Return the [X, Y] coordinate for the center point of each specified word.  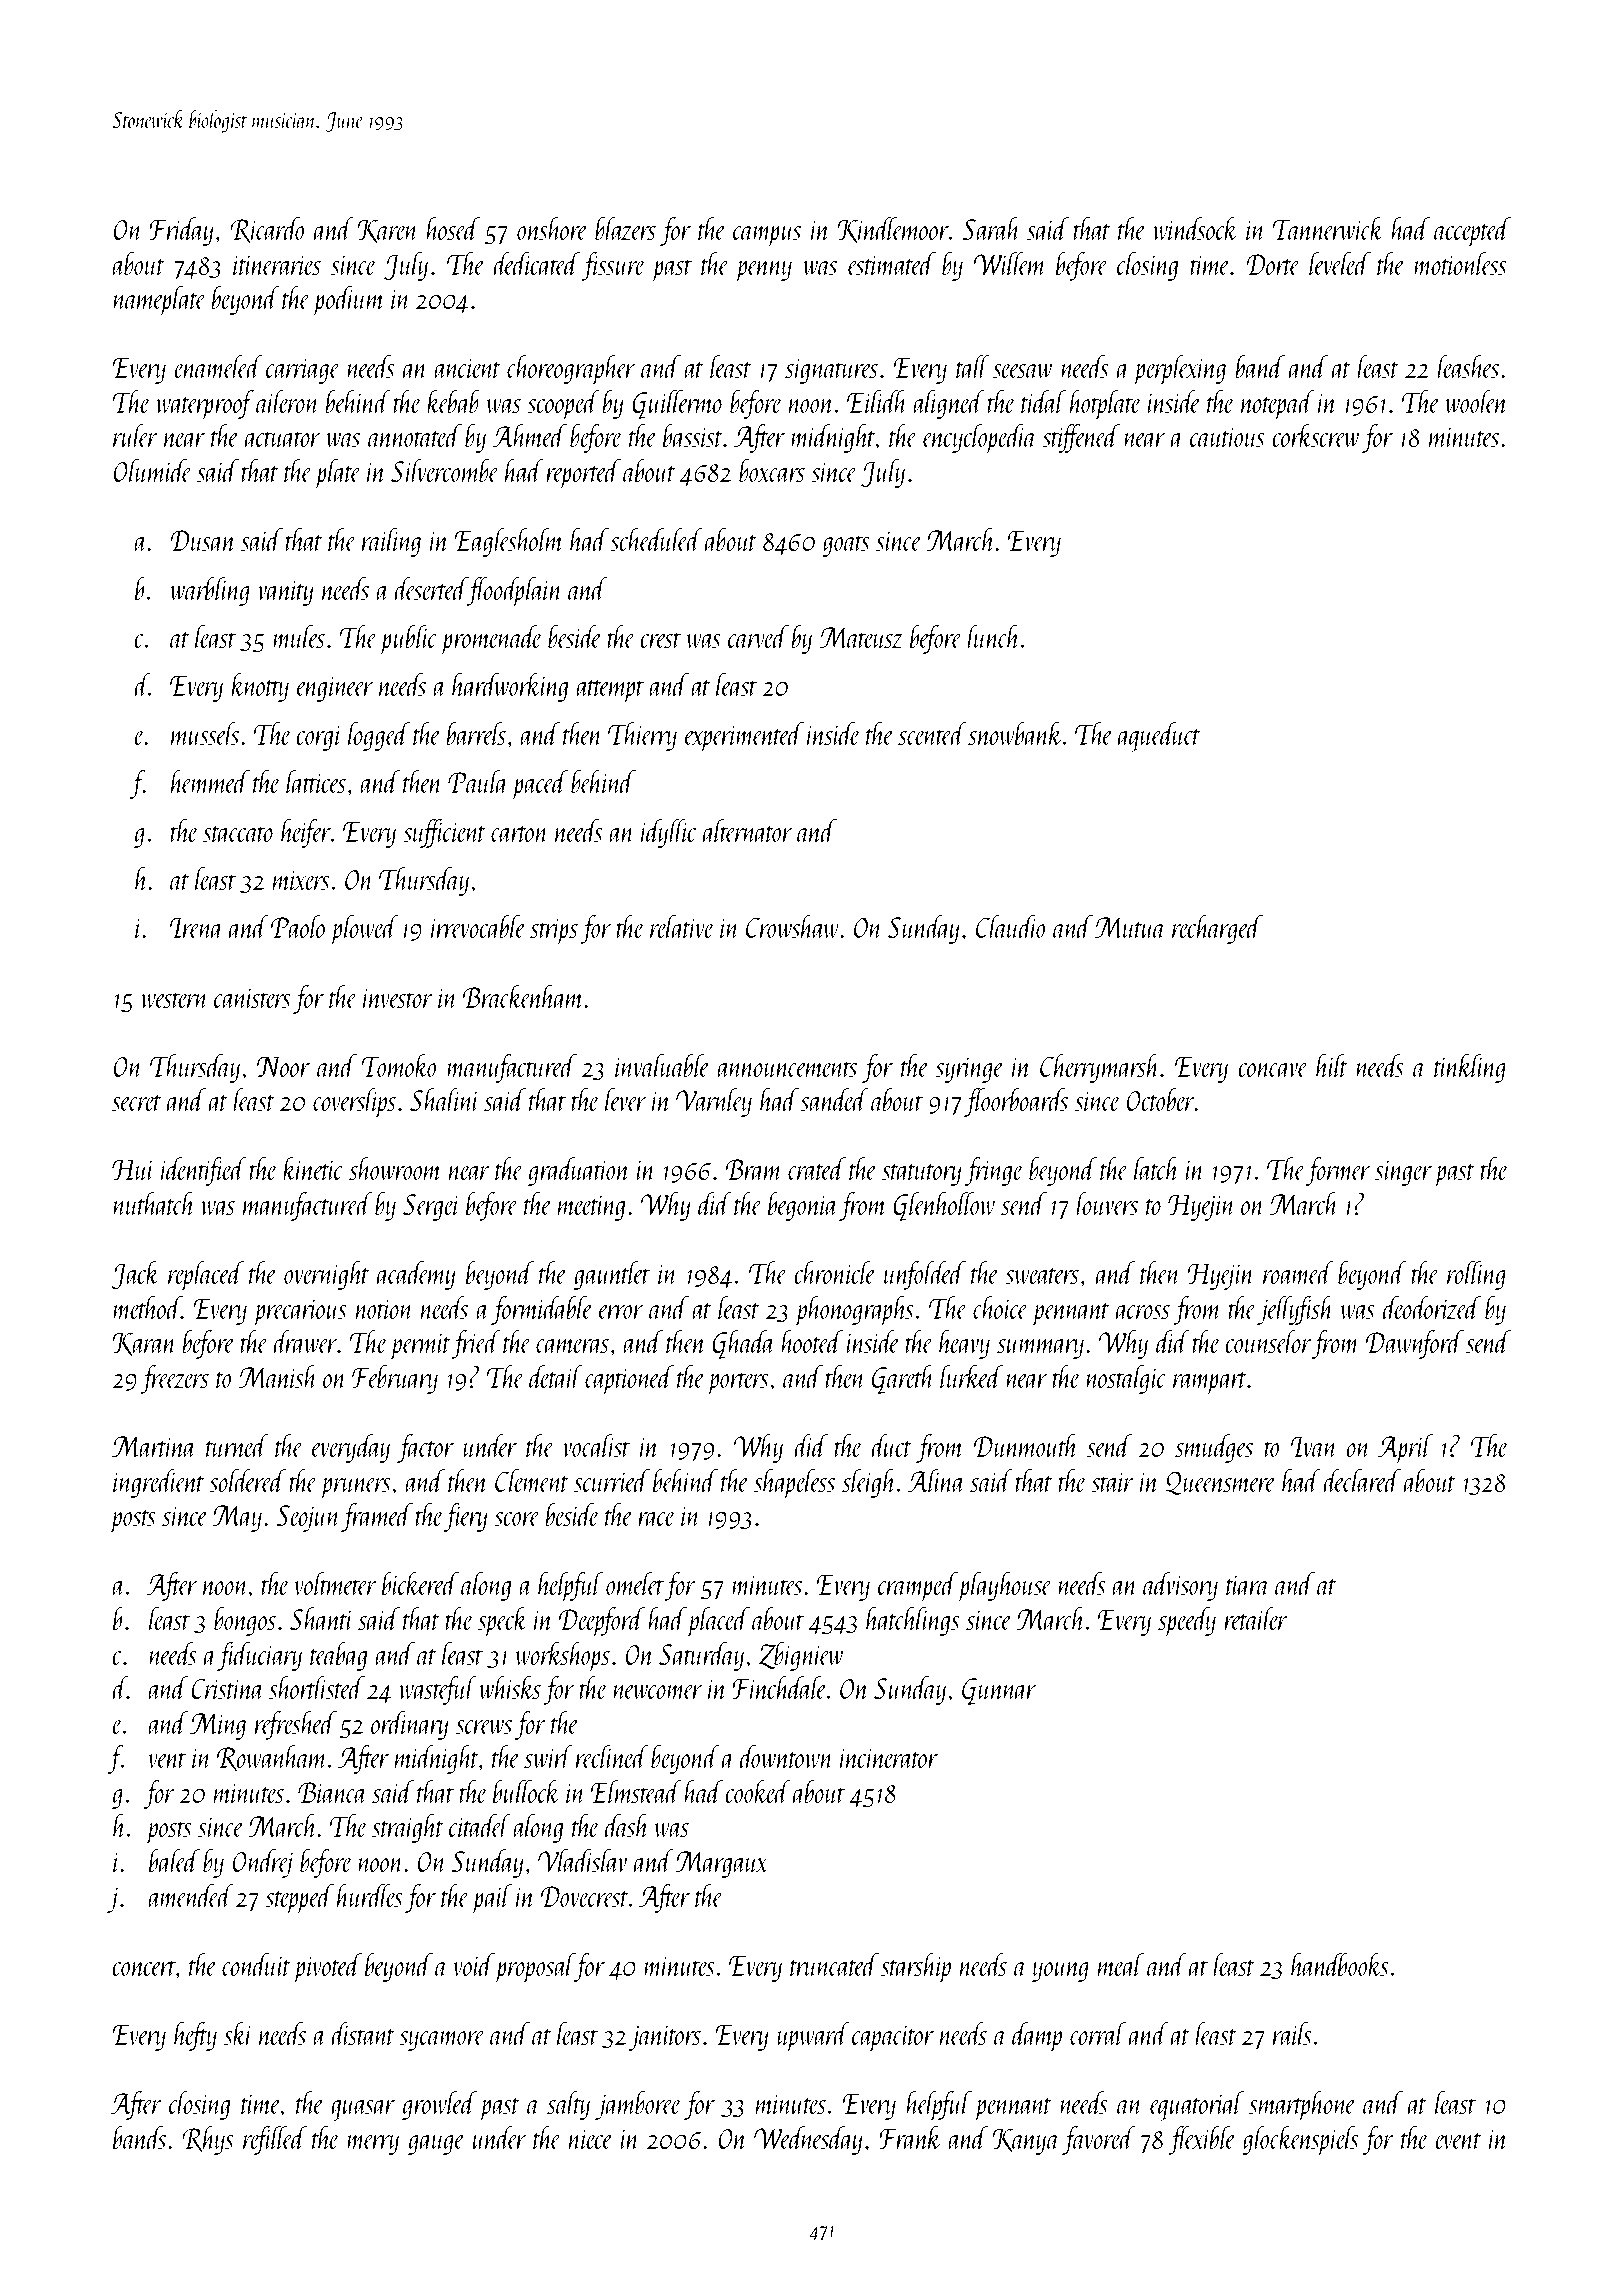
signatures [831, 371]
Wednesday [808, 2140]
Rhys [208, 2140]
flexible [1202, 2140]
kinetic [313, 1168]
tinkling [1470, 1068]
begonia [803, 1206]
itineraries [277, 265]
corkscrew [1316, 435]
